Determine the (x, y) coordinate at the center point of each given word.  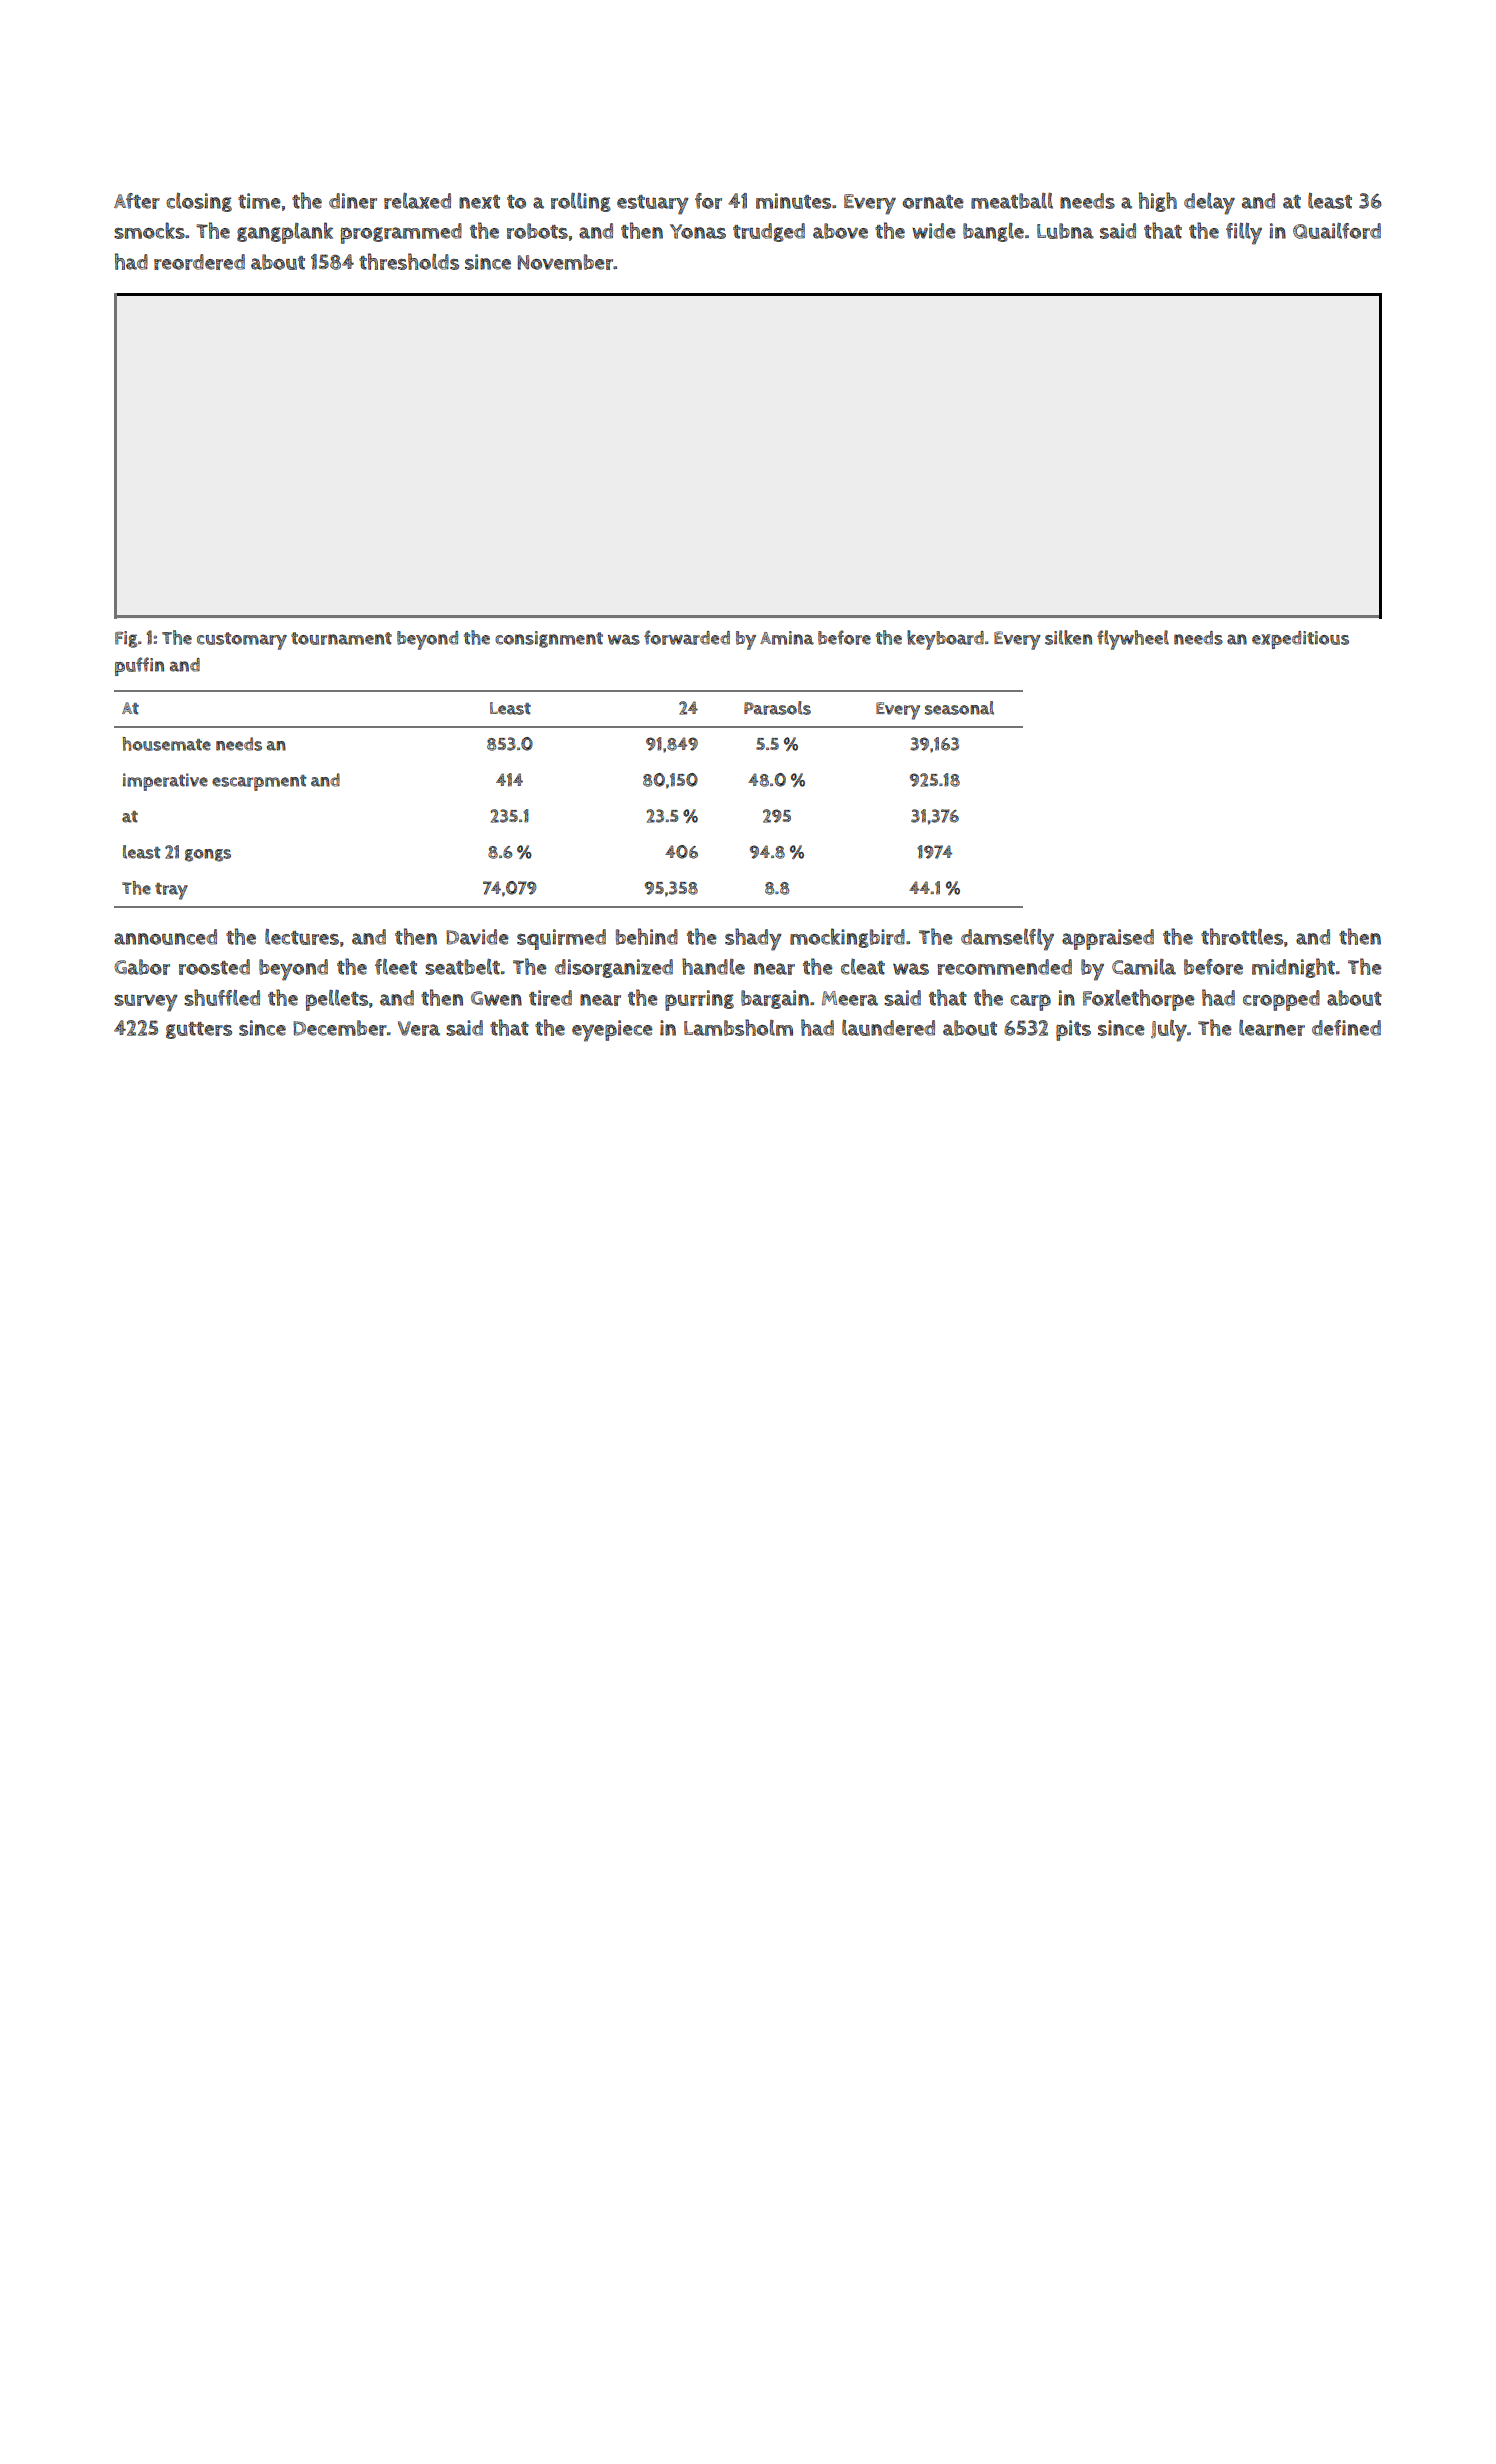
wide (934, 231)
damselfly (1007, 939)
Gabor (142, 967)
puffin (139, 666)
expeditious (1300, 640)
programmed (401, 233)
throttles (1242, 936)
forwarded (687, 637)
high (1158, 202)
